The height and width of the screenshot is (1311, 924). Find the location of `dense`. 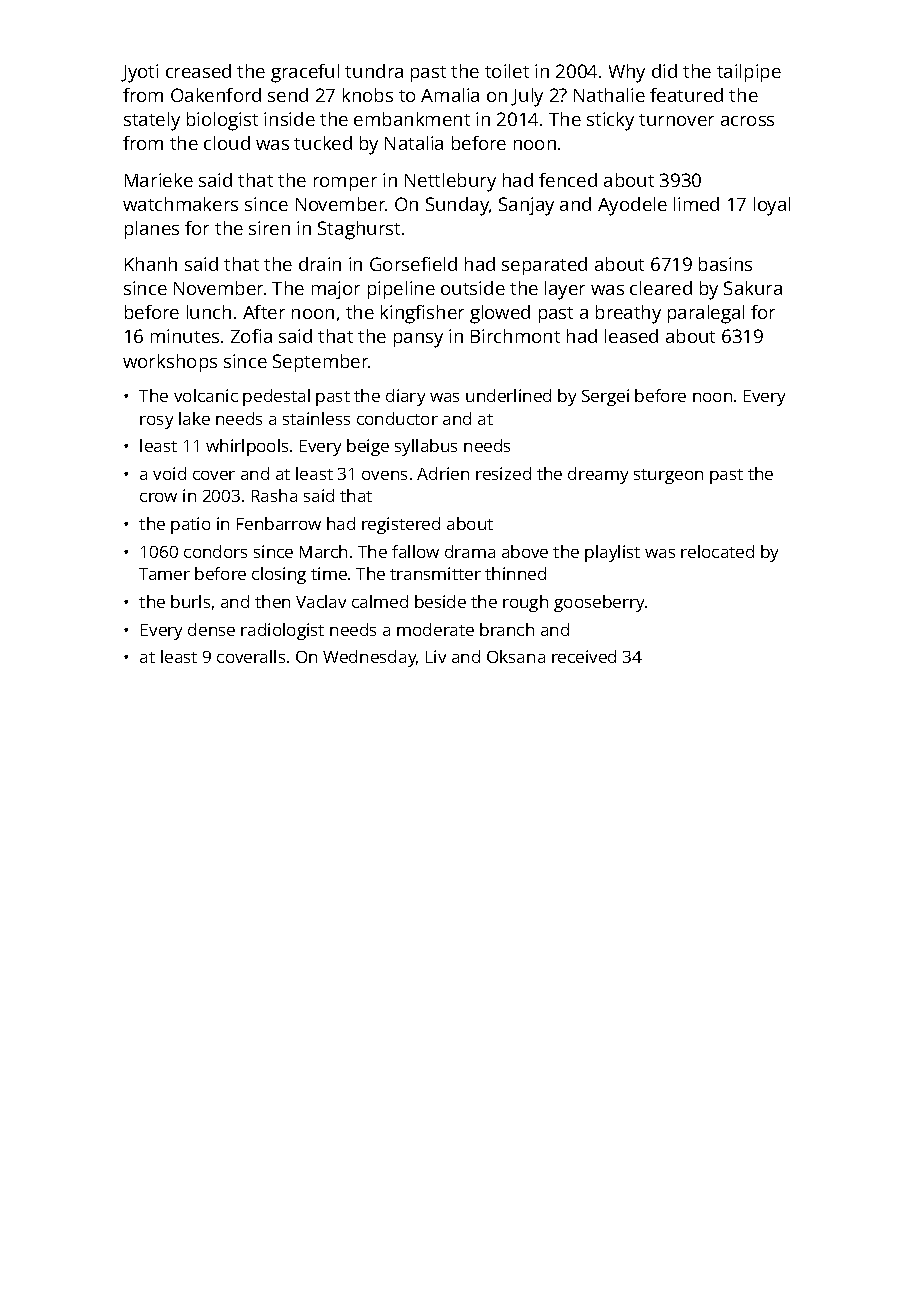

dense is located at coordinates (211, 629).
